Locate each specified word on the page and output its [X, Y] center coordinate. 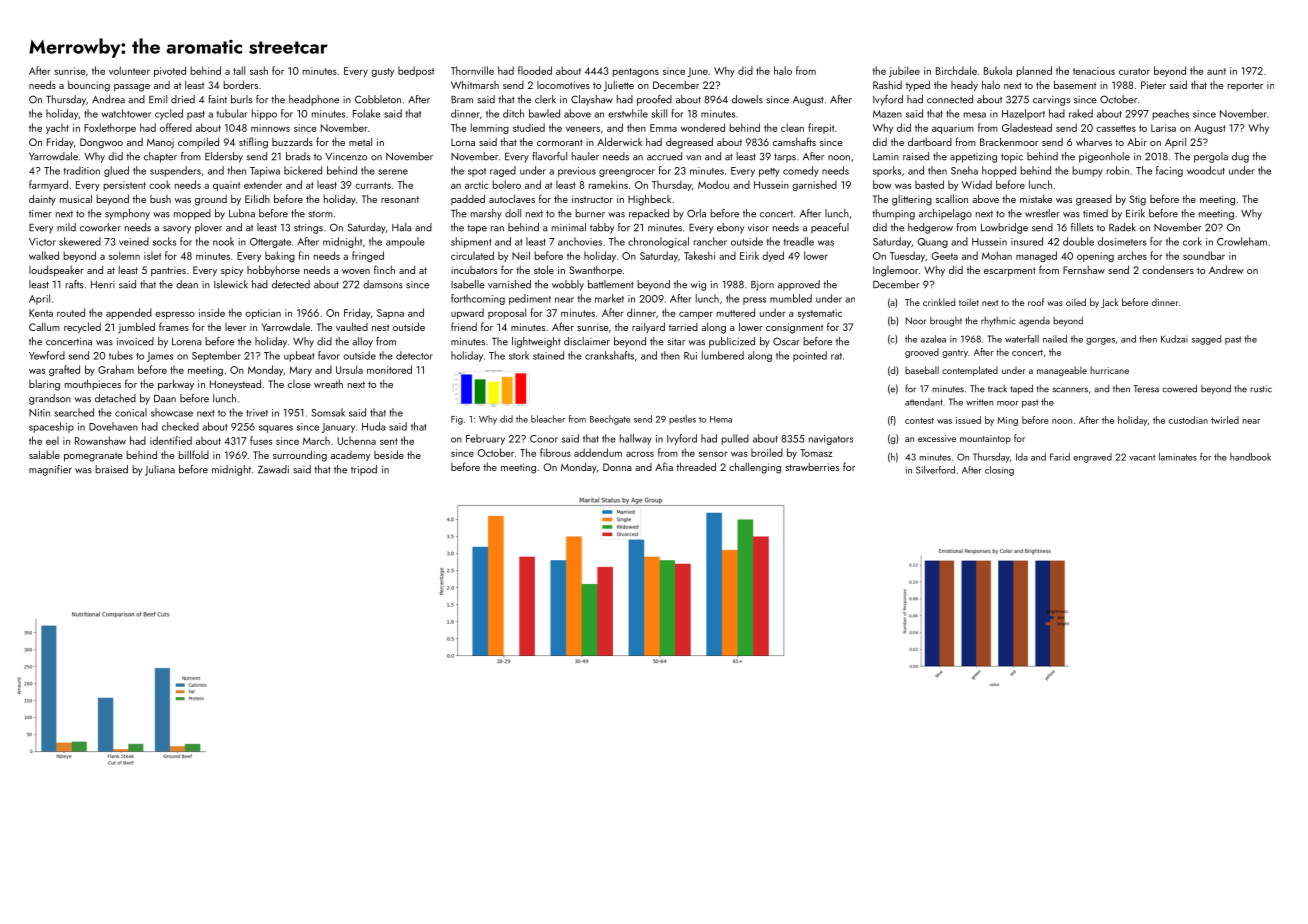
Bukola [998, 70]
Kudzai [1174, 339]
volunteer [129, 70]
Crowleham [1242, 241]
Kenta [41, 313]
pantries [168, 271]
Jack [1109, 303]
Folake [367, 113]
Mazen [887, 114]
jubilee [904, 71]
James [160, 357]
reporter [1245, 86]
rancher [710, 241]
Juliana [160, 470]
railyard [648, 327]
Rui [690, 356]
